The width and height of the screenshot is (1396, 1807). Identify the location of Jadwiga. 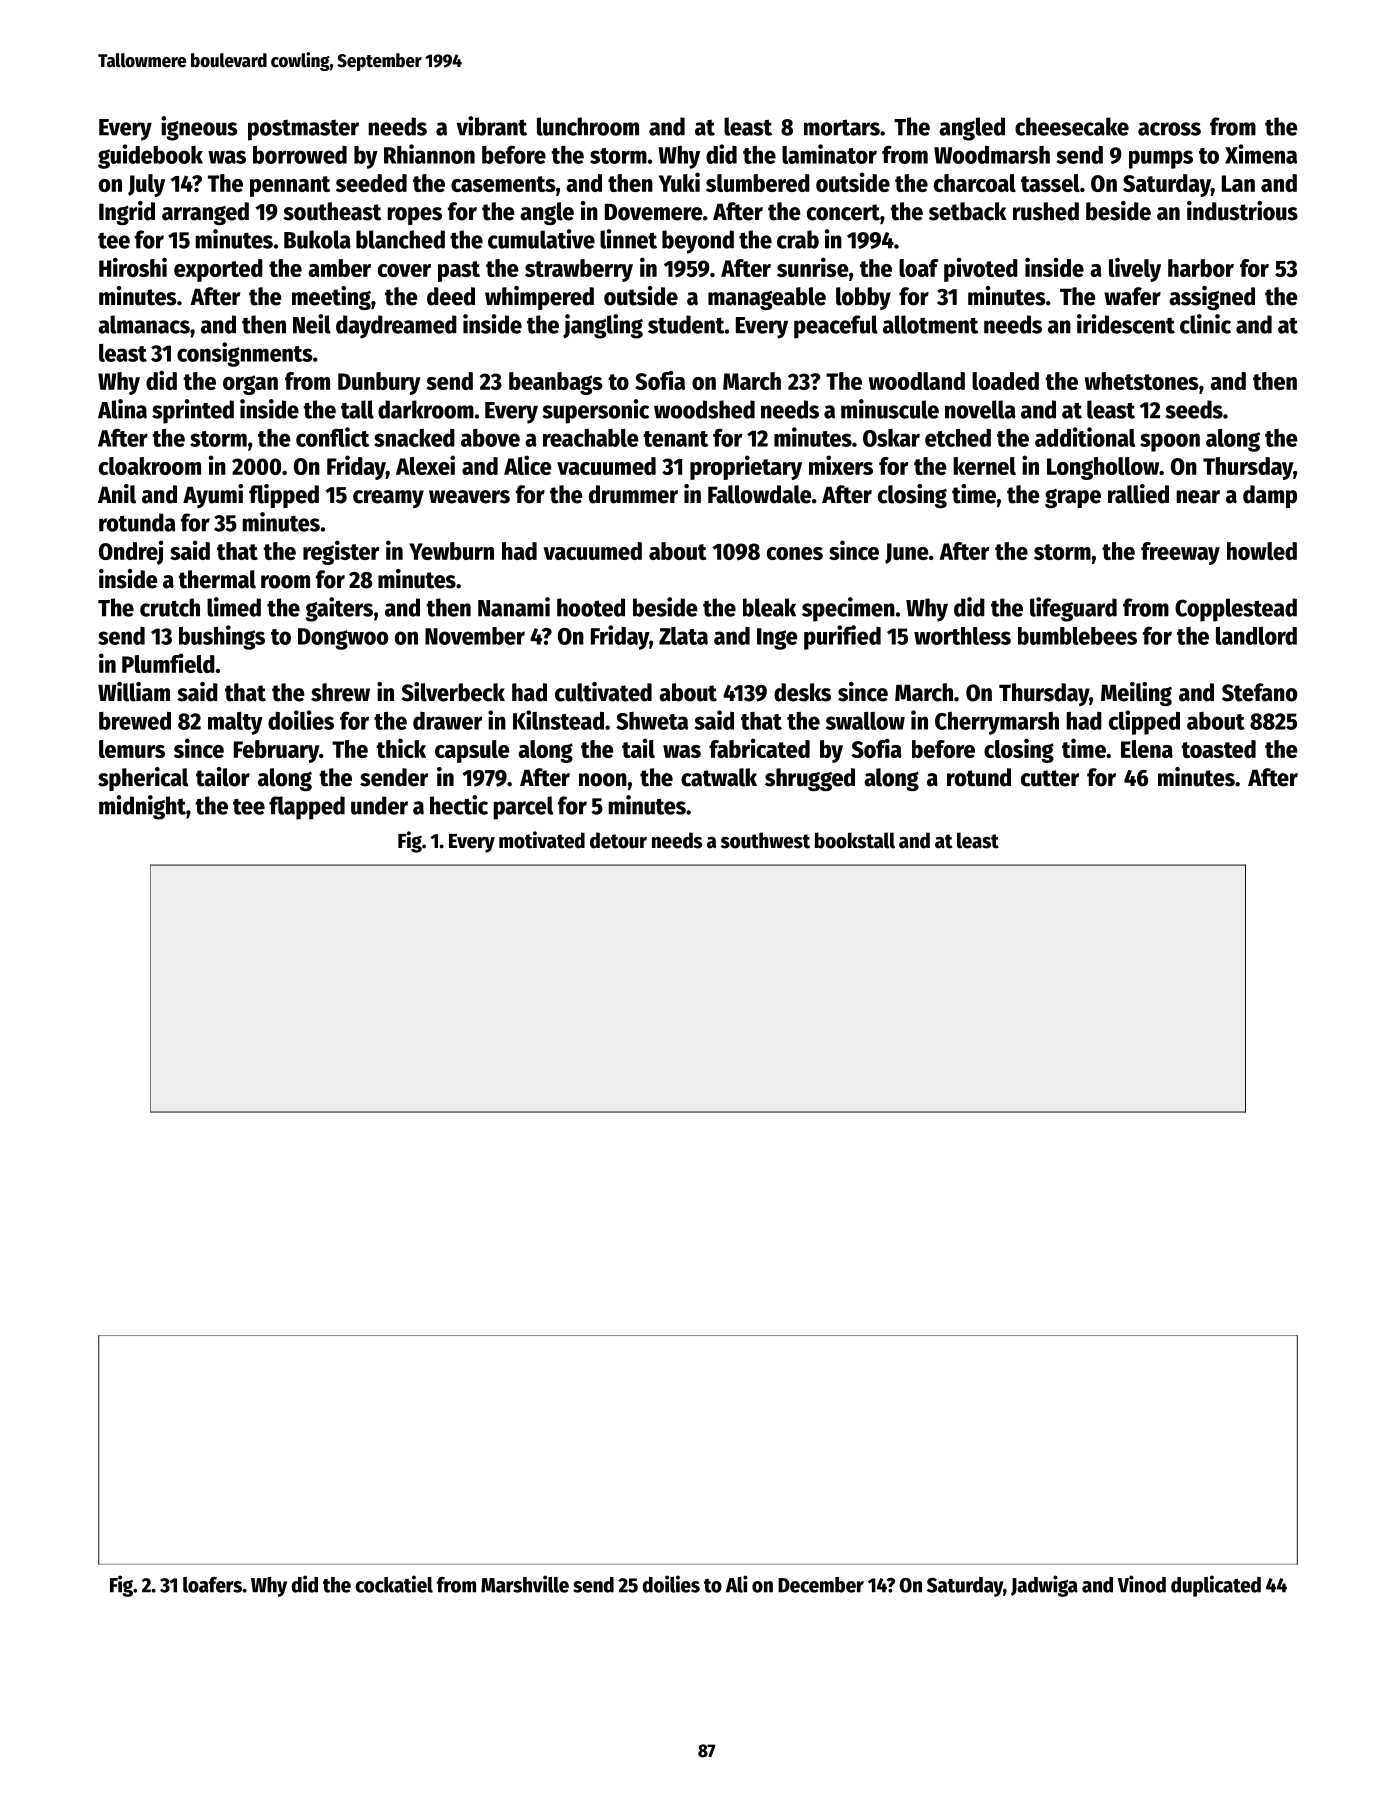
(1044, 1586).
